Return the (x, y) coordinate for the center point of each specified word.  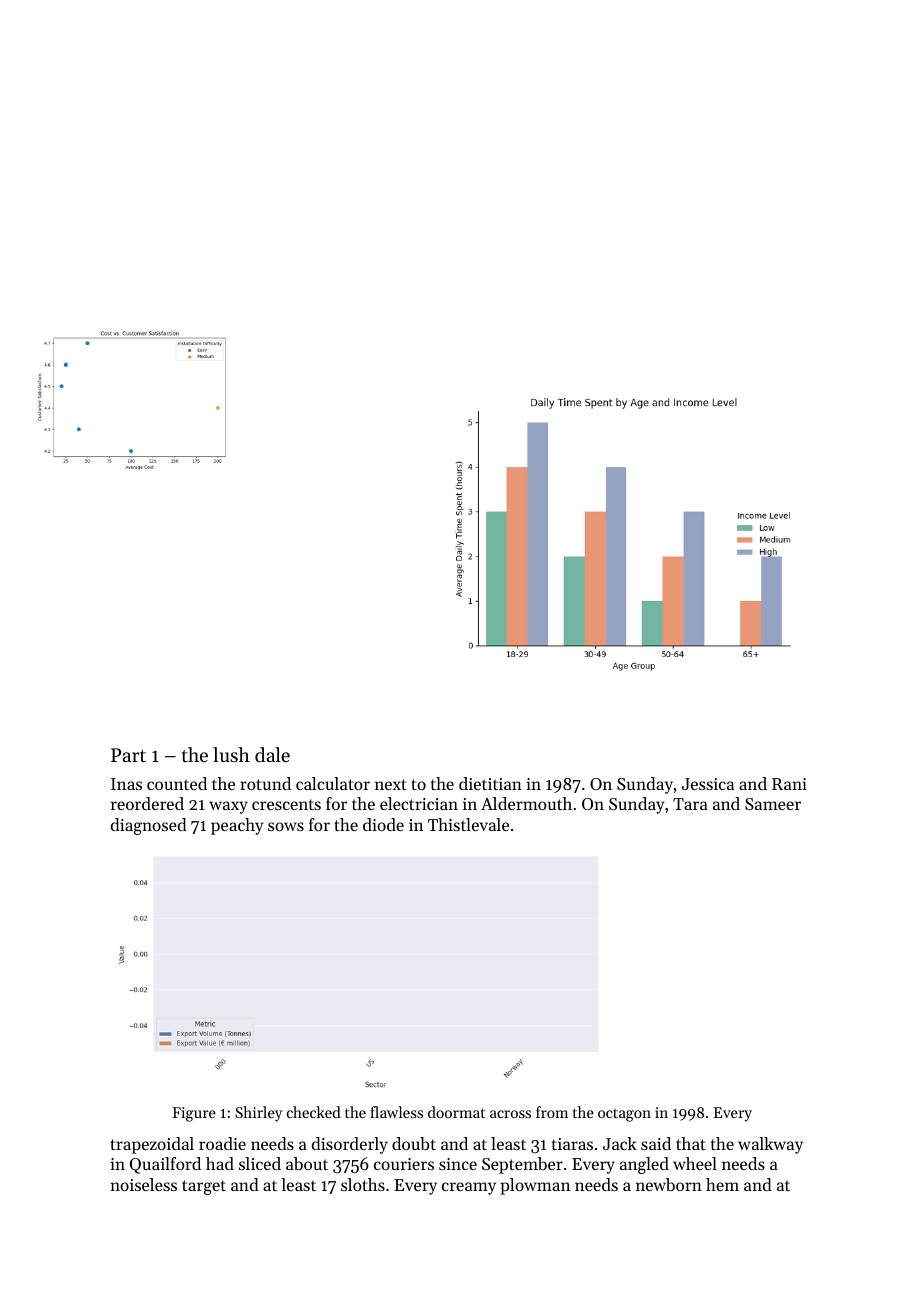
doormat (456, 1112)
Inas (126, 784)
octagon (624, 1115)
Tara (690, 804)
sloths (363, 1184)
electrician (419, 803)
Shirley (258, 1114)
